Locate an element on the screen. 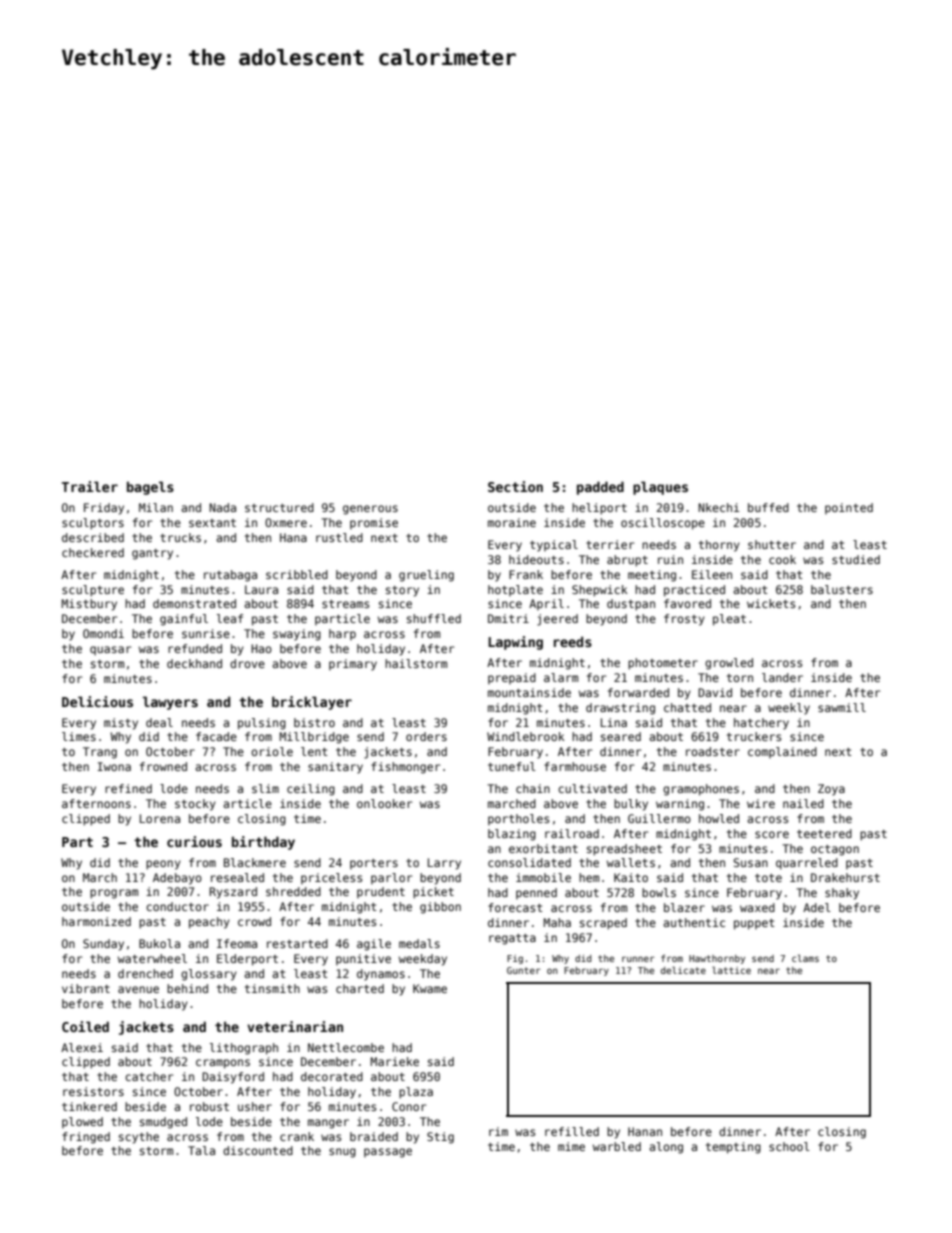  demonstrated is located at coordinates (194, 603).
